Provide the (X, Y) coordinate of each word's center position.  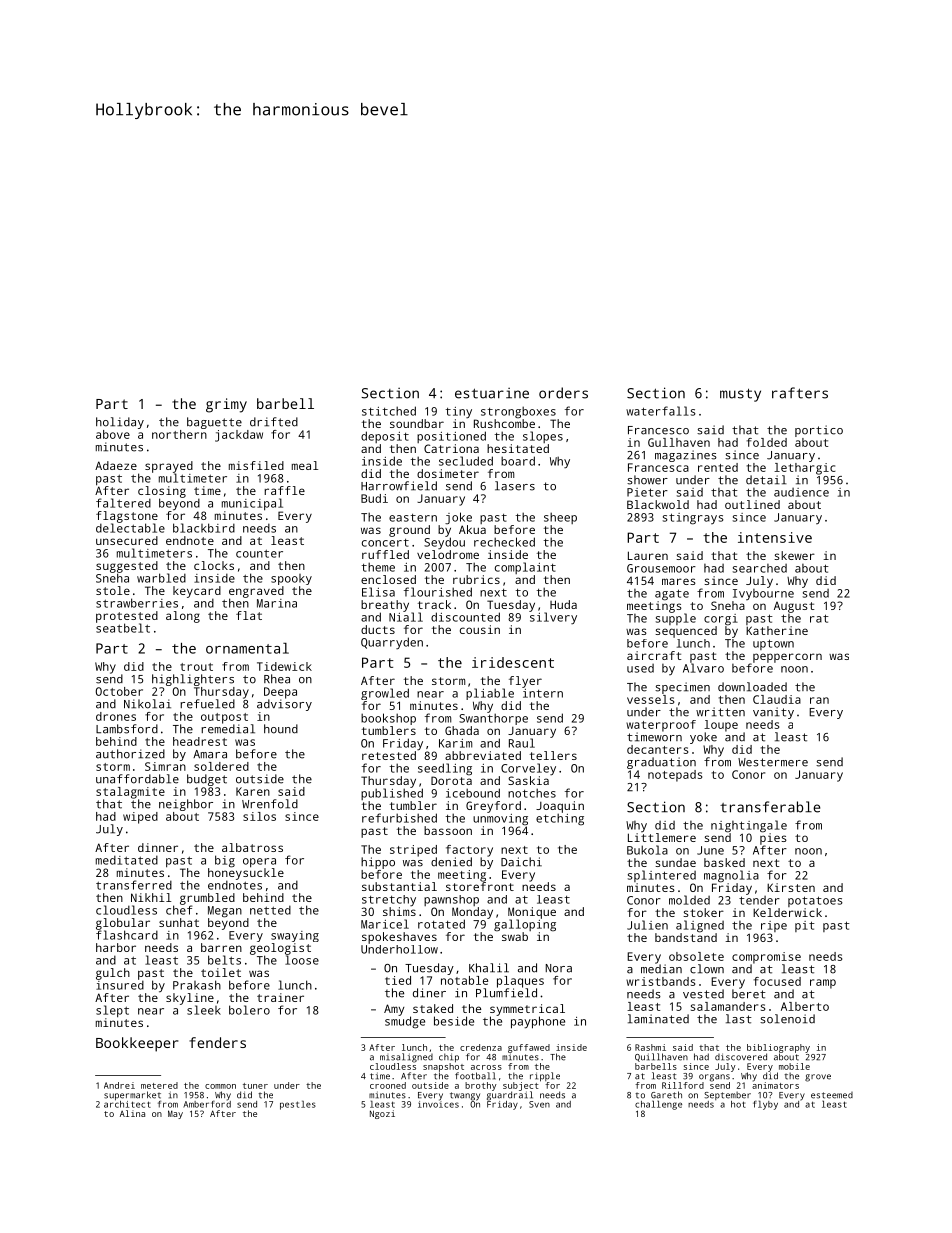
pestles (298, 1105)
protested (127, 617)
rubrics (476, 579)
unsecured (127, 540)
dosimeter (448, 473)
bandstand (686, 937)
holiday (120, 423)
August (794, 607)
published (392, 794)
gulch (113, 974)
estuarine (492, 393)
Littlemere (662, 837)
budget (207, 780)
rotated (441, 924)
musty (740, 395)
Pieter (647, 492)
